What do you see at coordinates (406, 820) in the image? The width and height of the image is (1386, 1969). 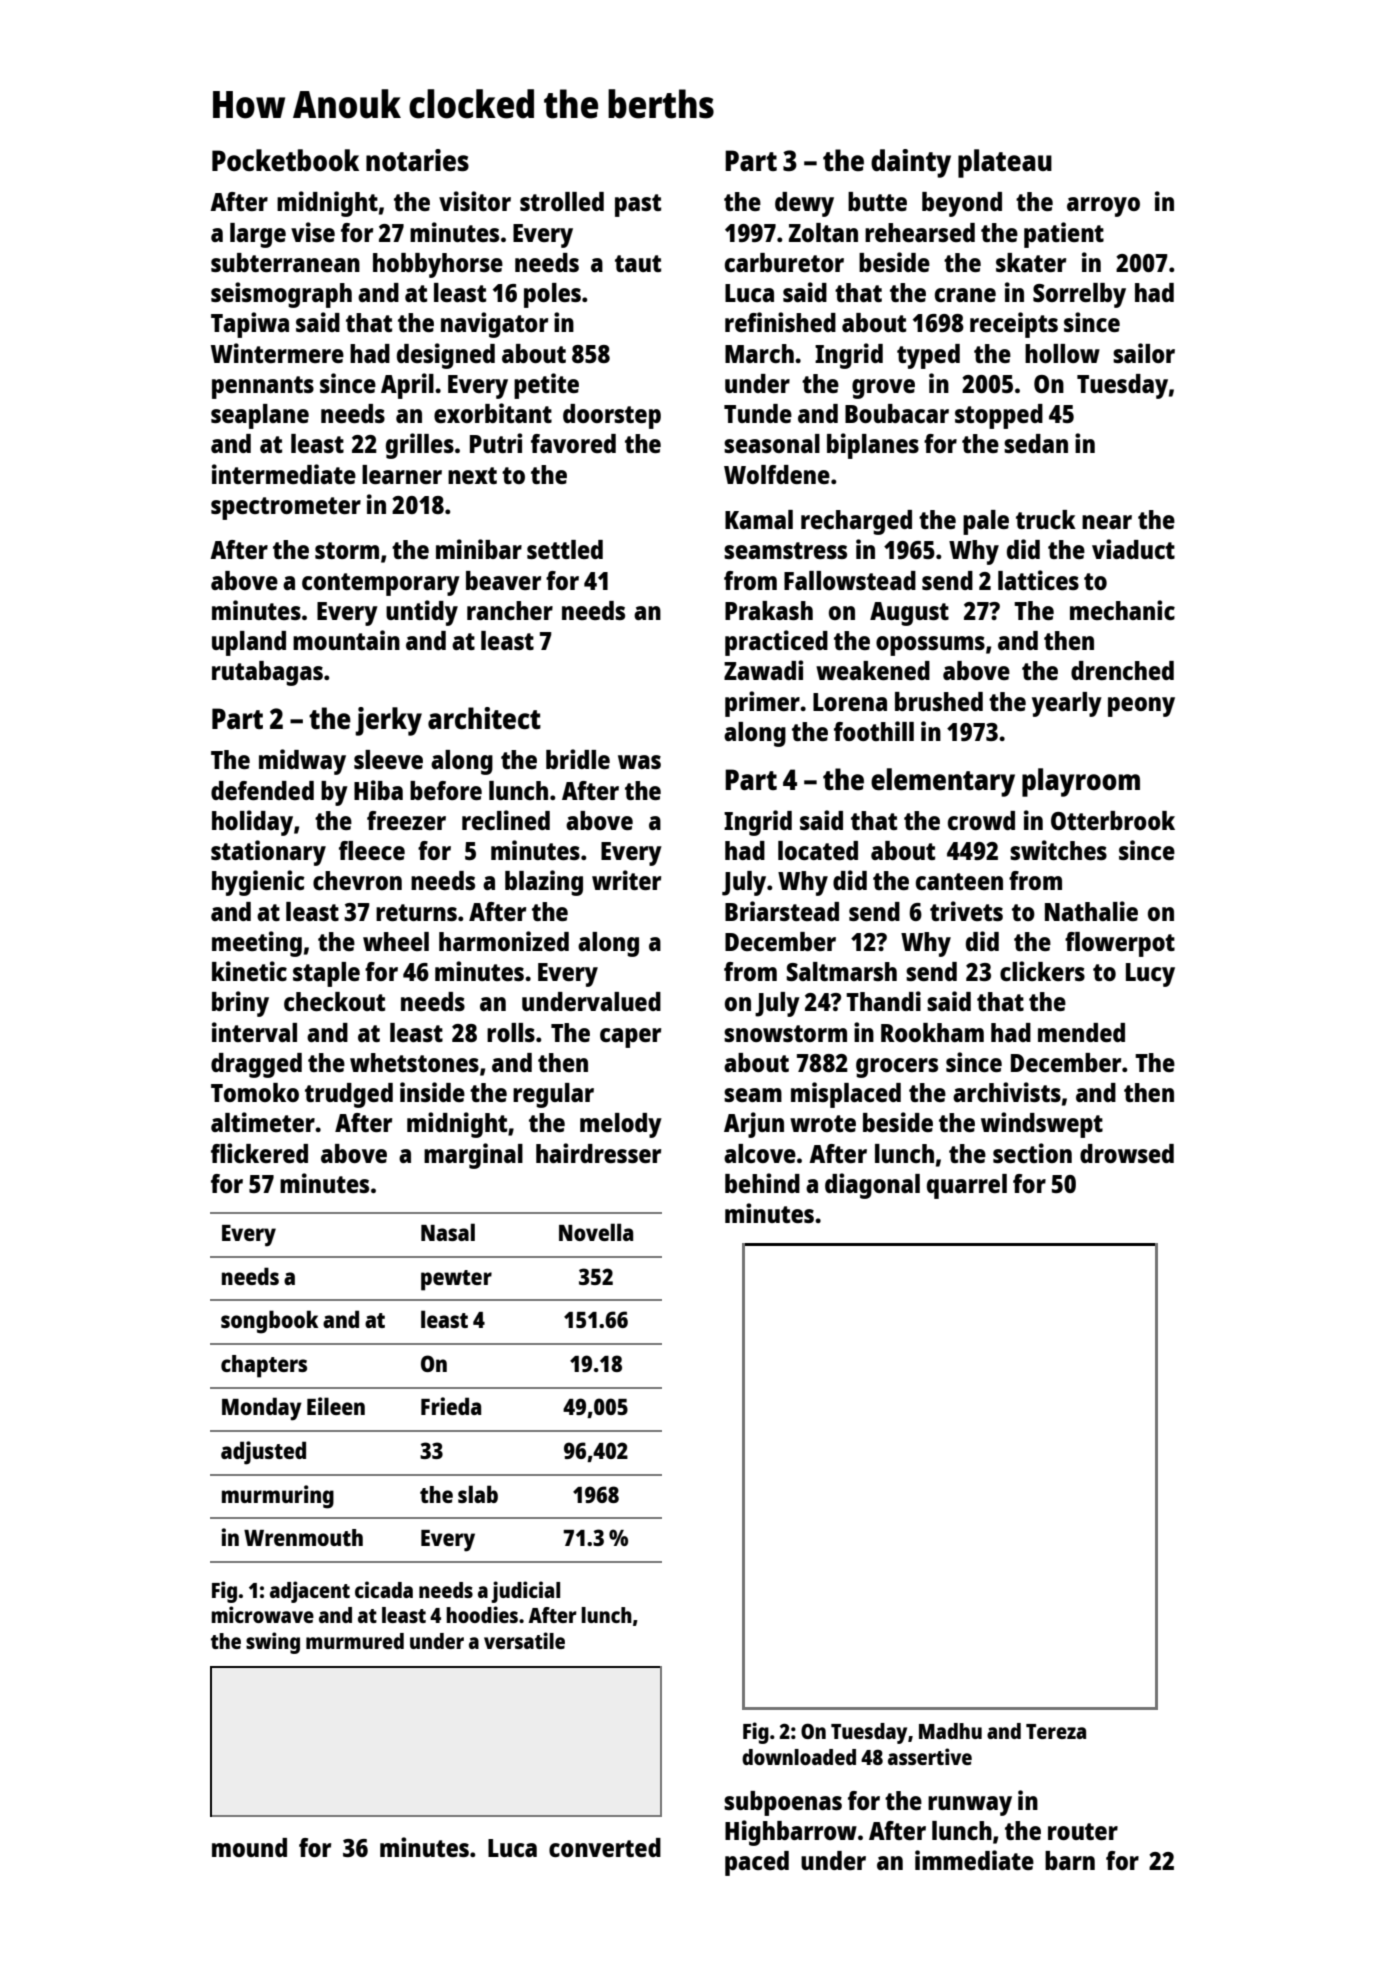 I see `freezer` at bounding box center [406, 820].
